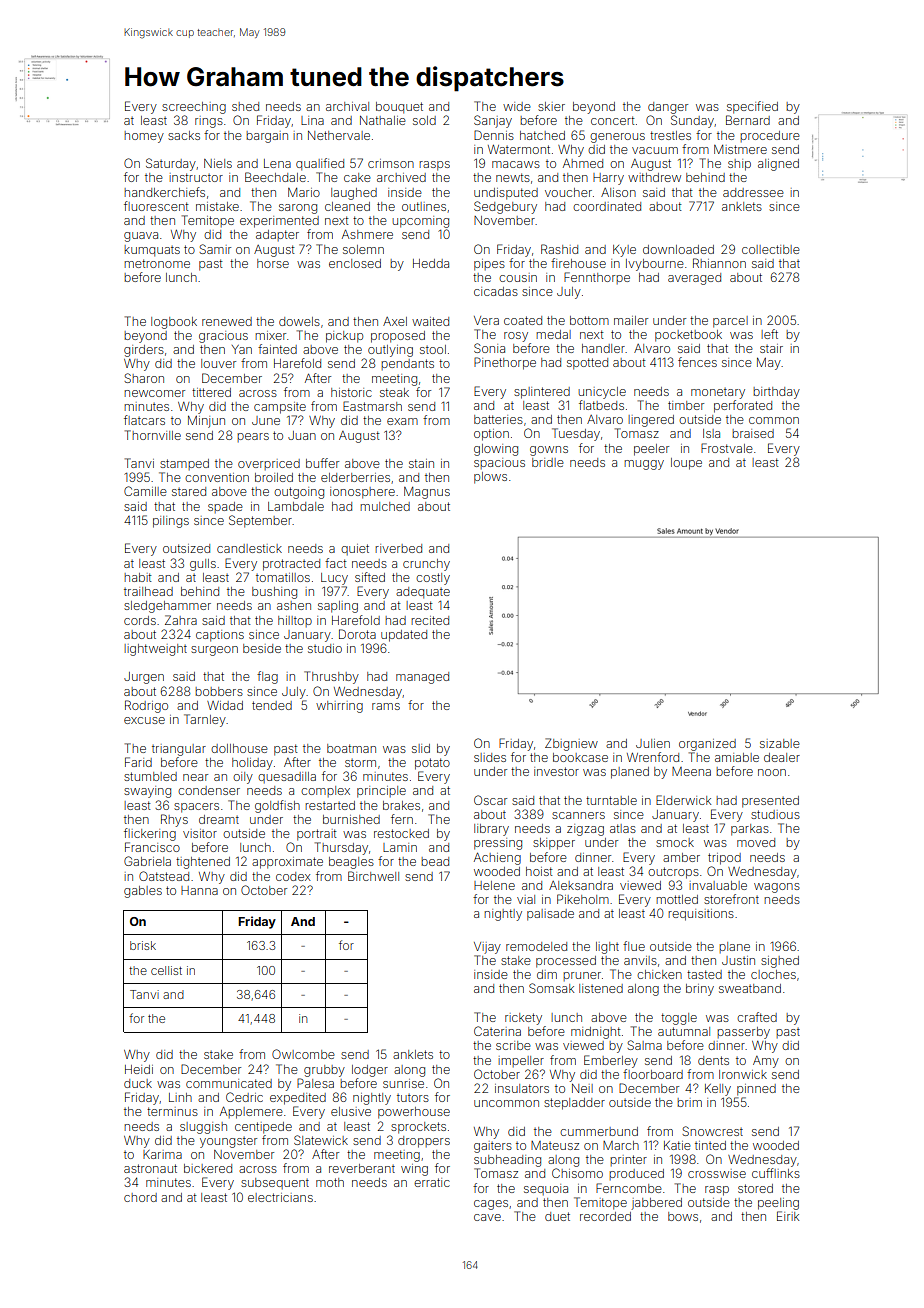 Image resolution: width=924 pixels, height=1308 pixels. Describe the element at coordinates (162, 1154) in the page. I see `Karima` at that location.
